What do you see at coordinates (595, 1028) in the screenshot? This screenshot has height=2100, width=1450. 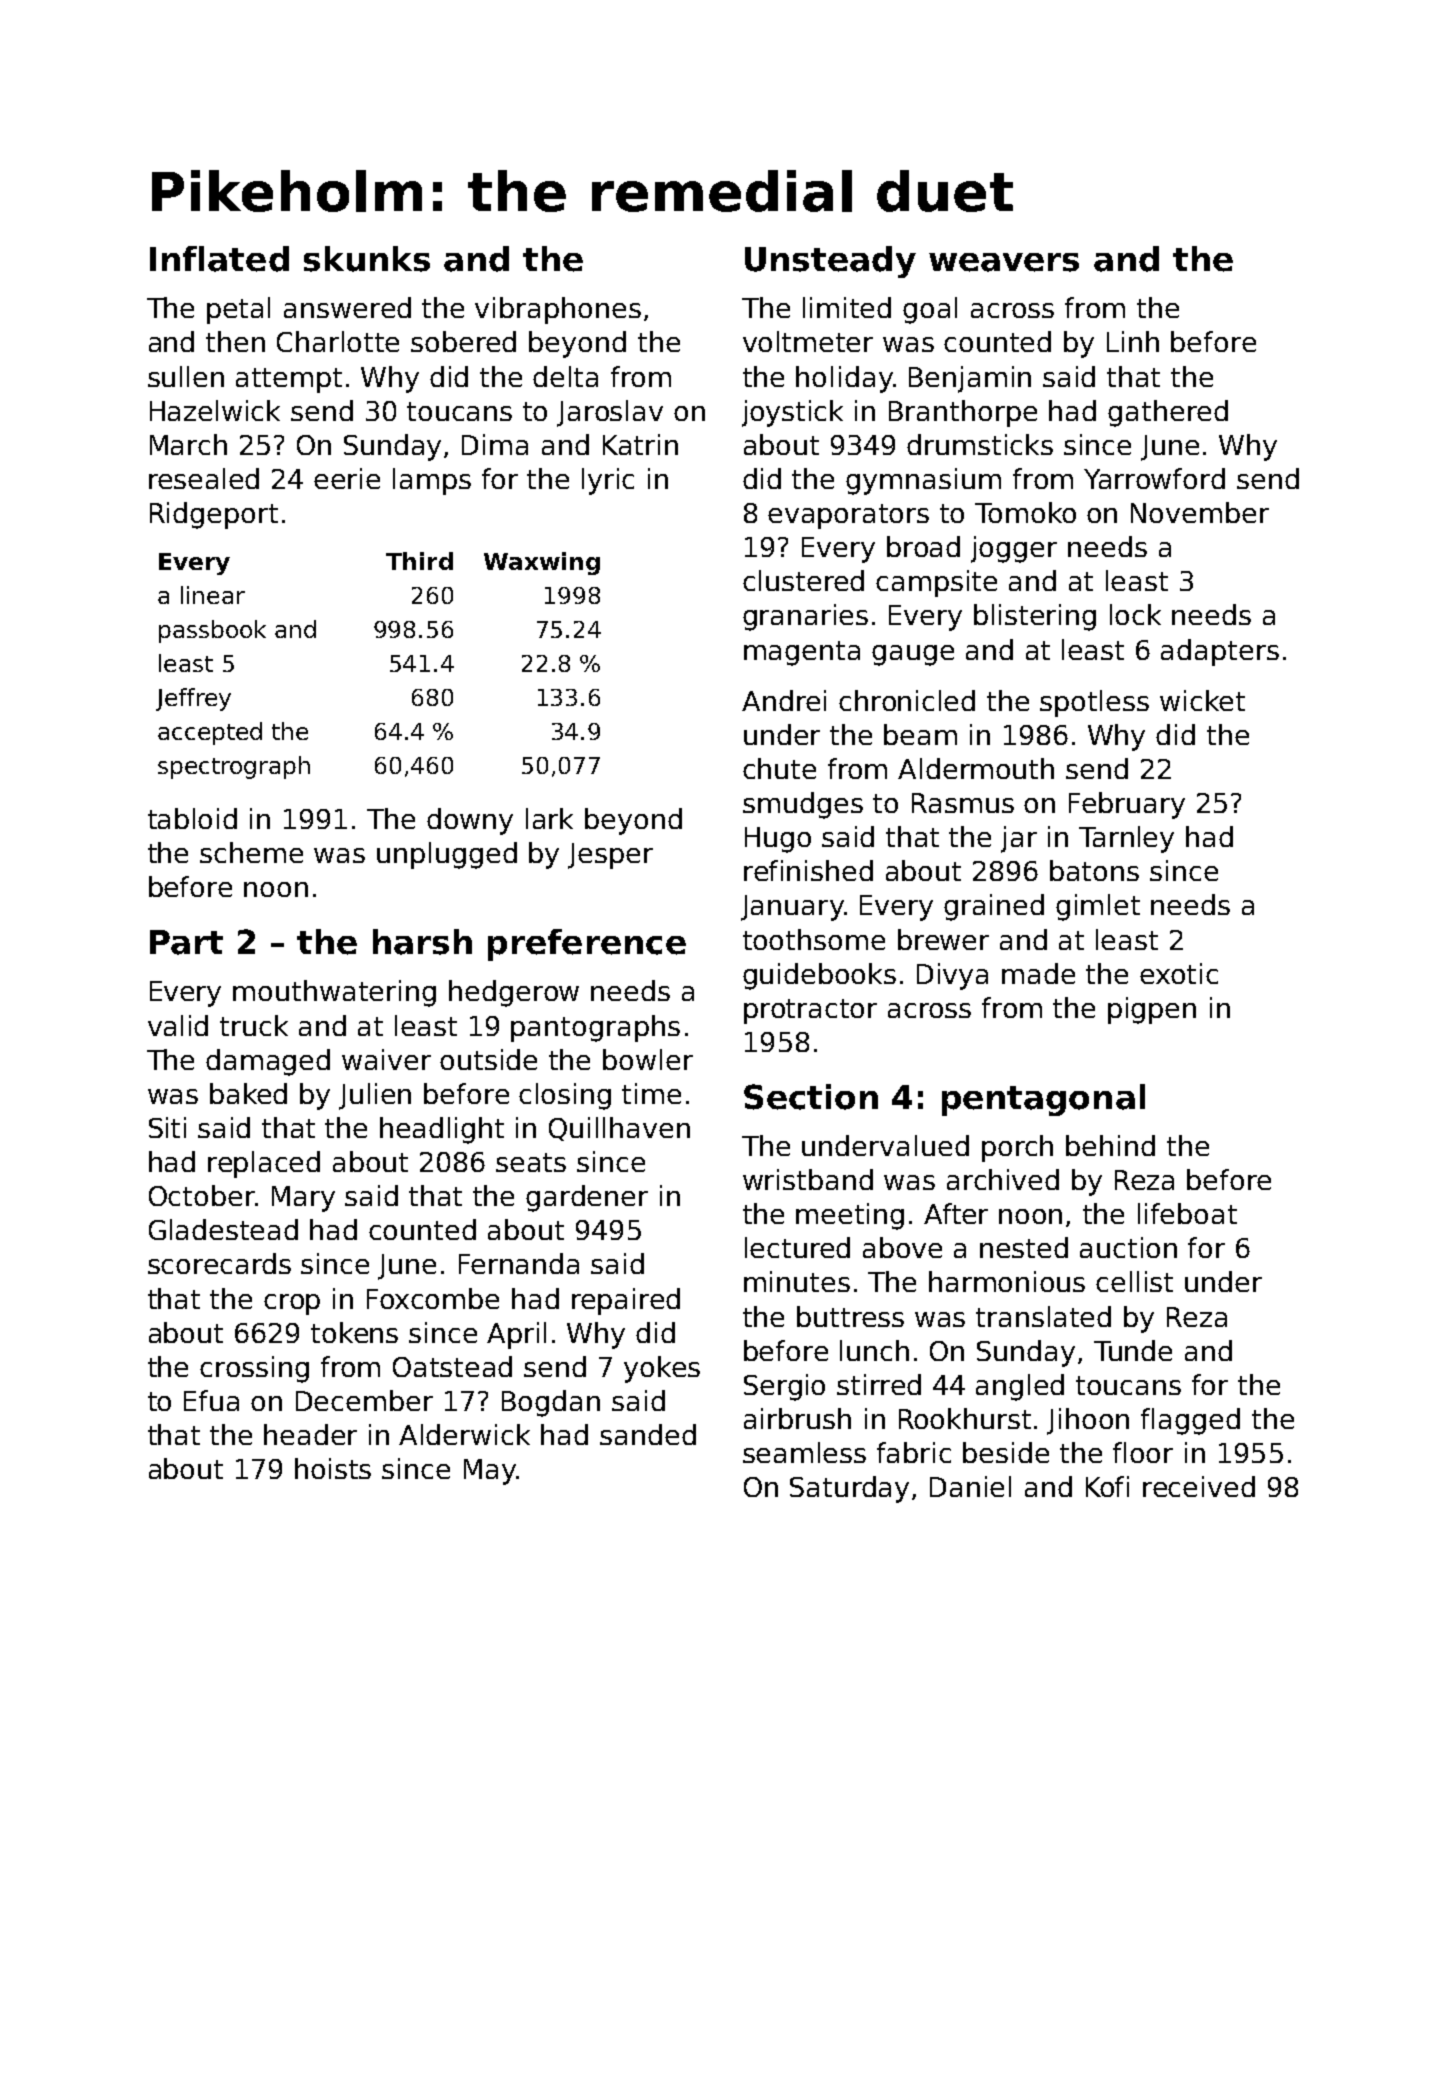 I see `pantographs` at bounding box center [595, 1028].
